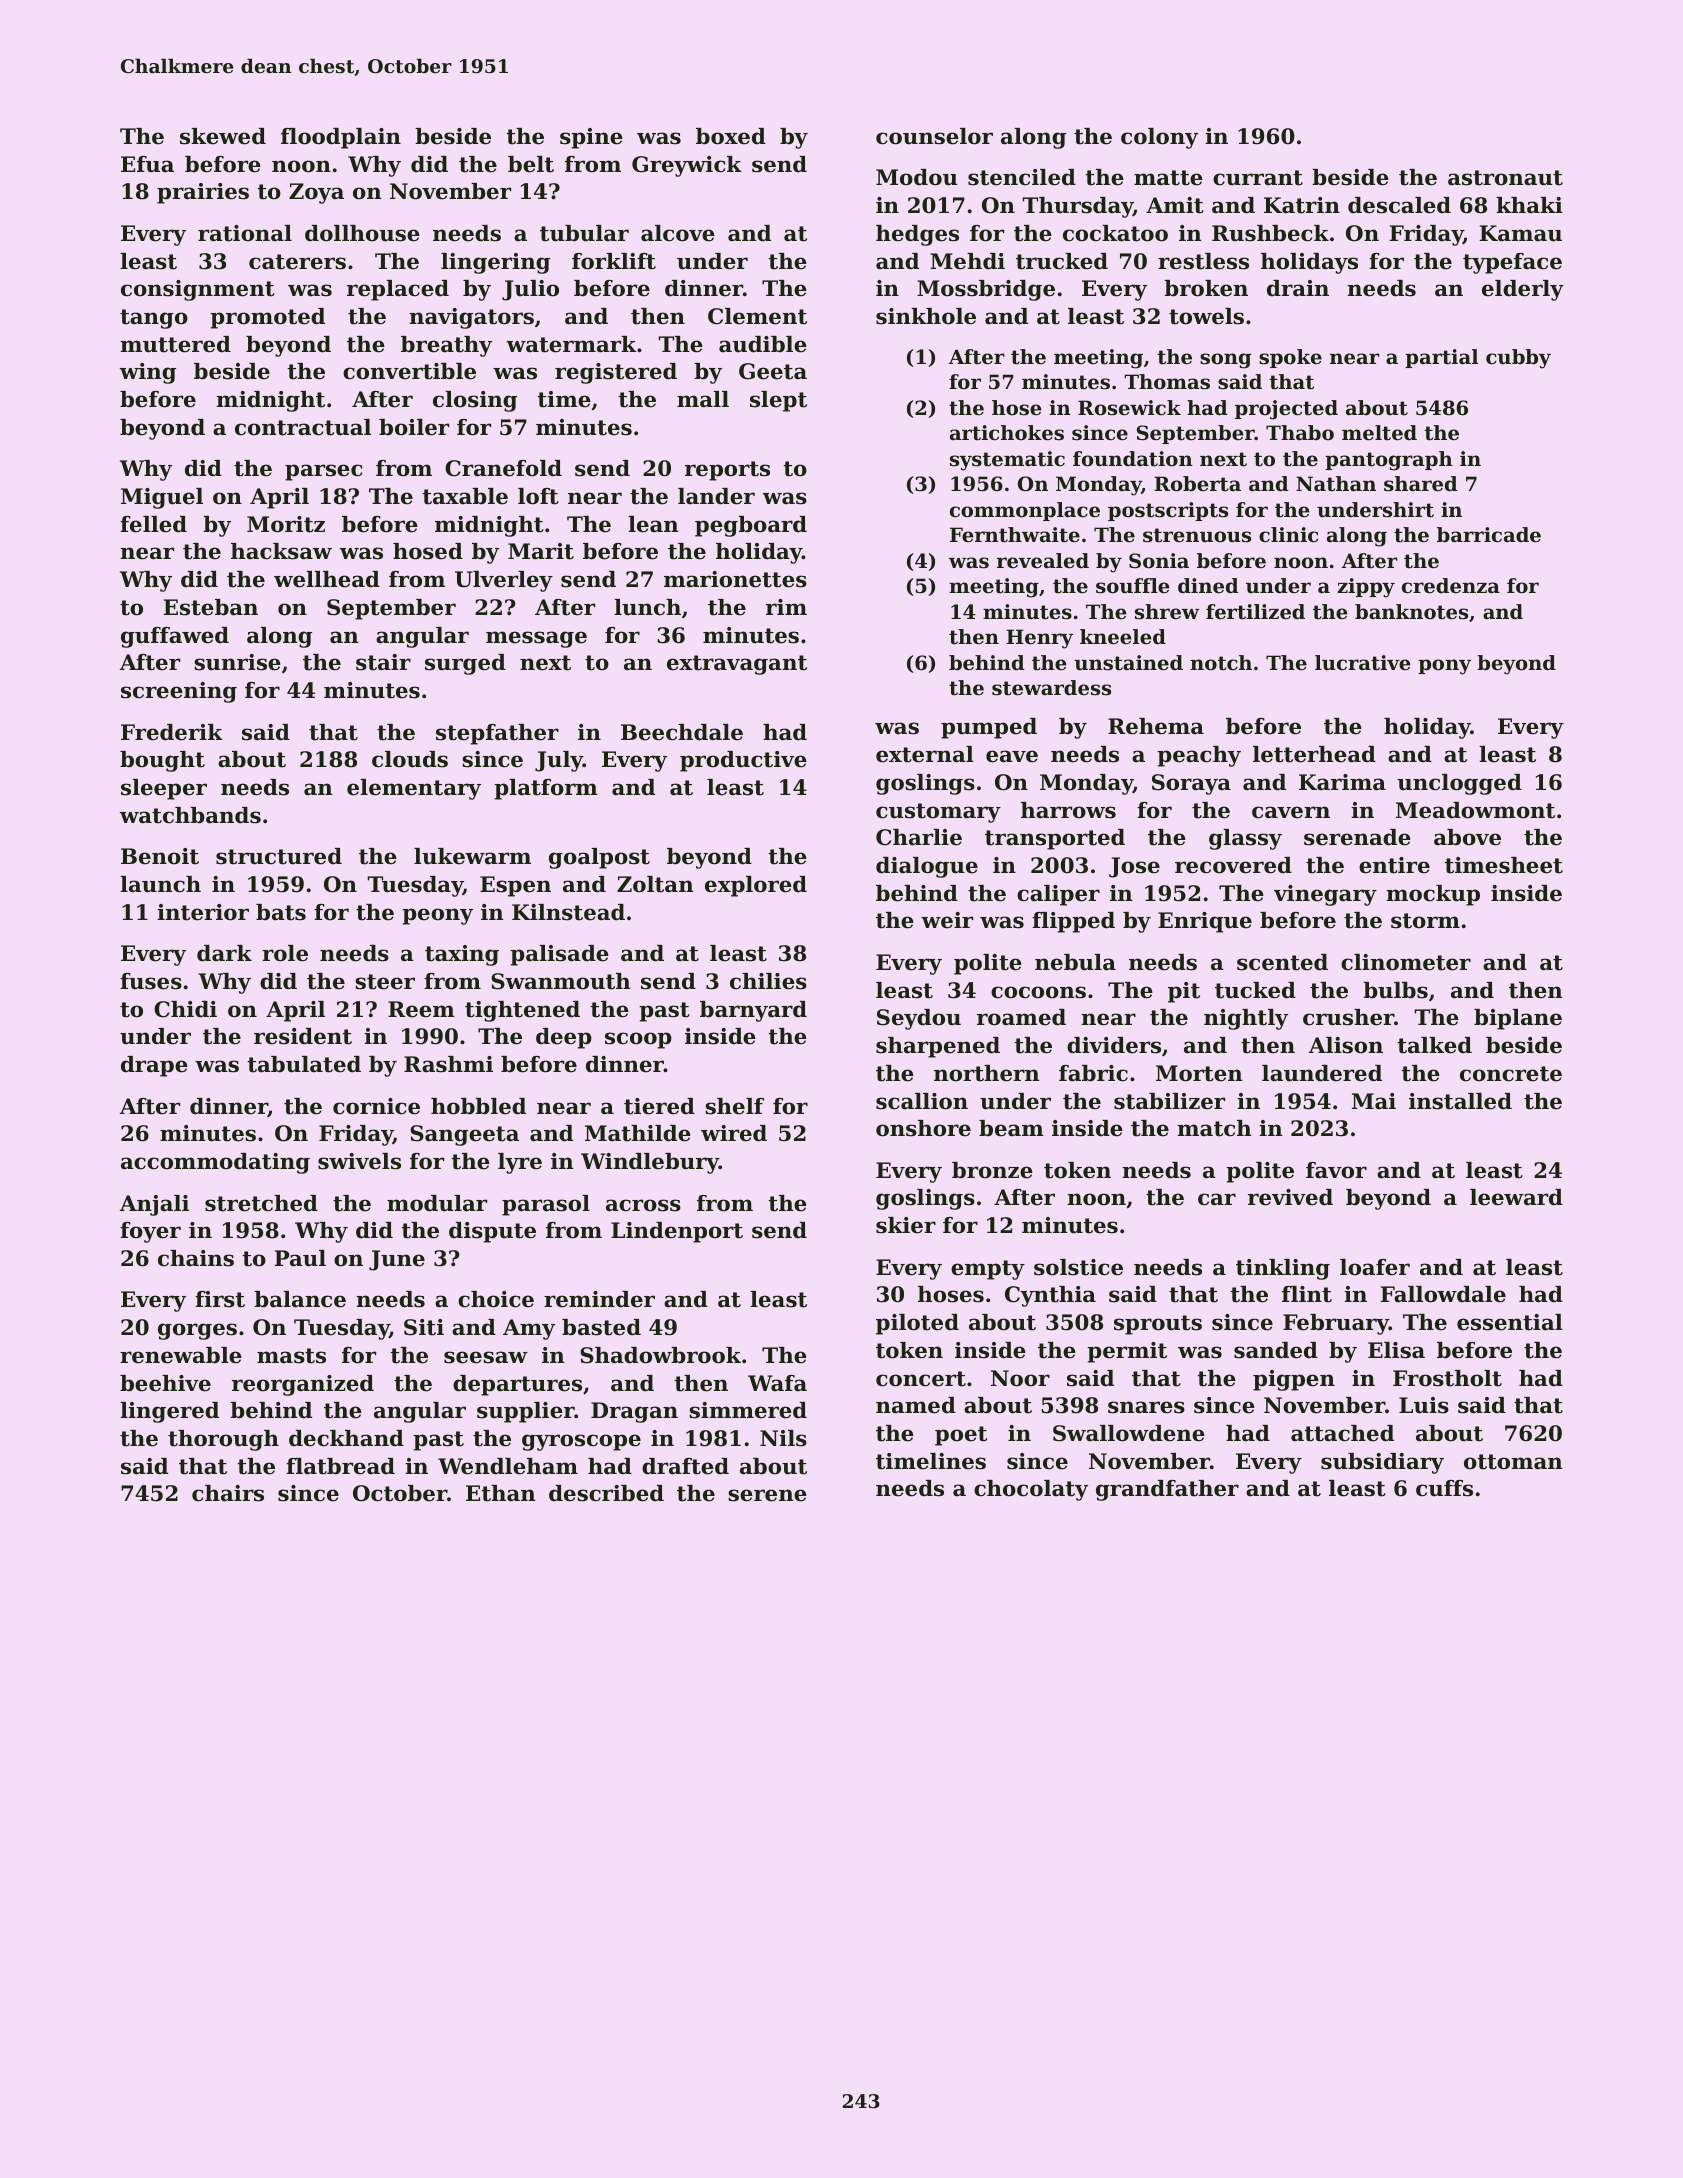 The image size is (1683, 2178). I want to click on deckhand, so click(346, 1438).
